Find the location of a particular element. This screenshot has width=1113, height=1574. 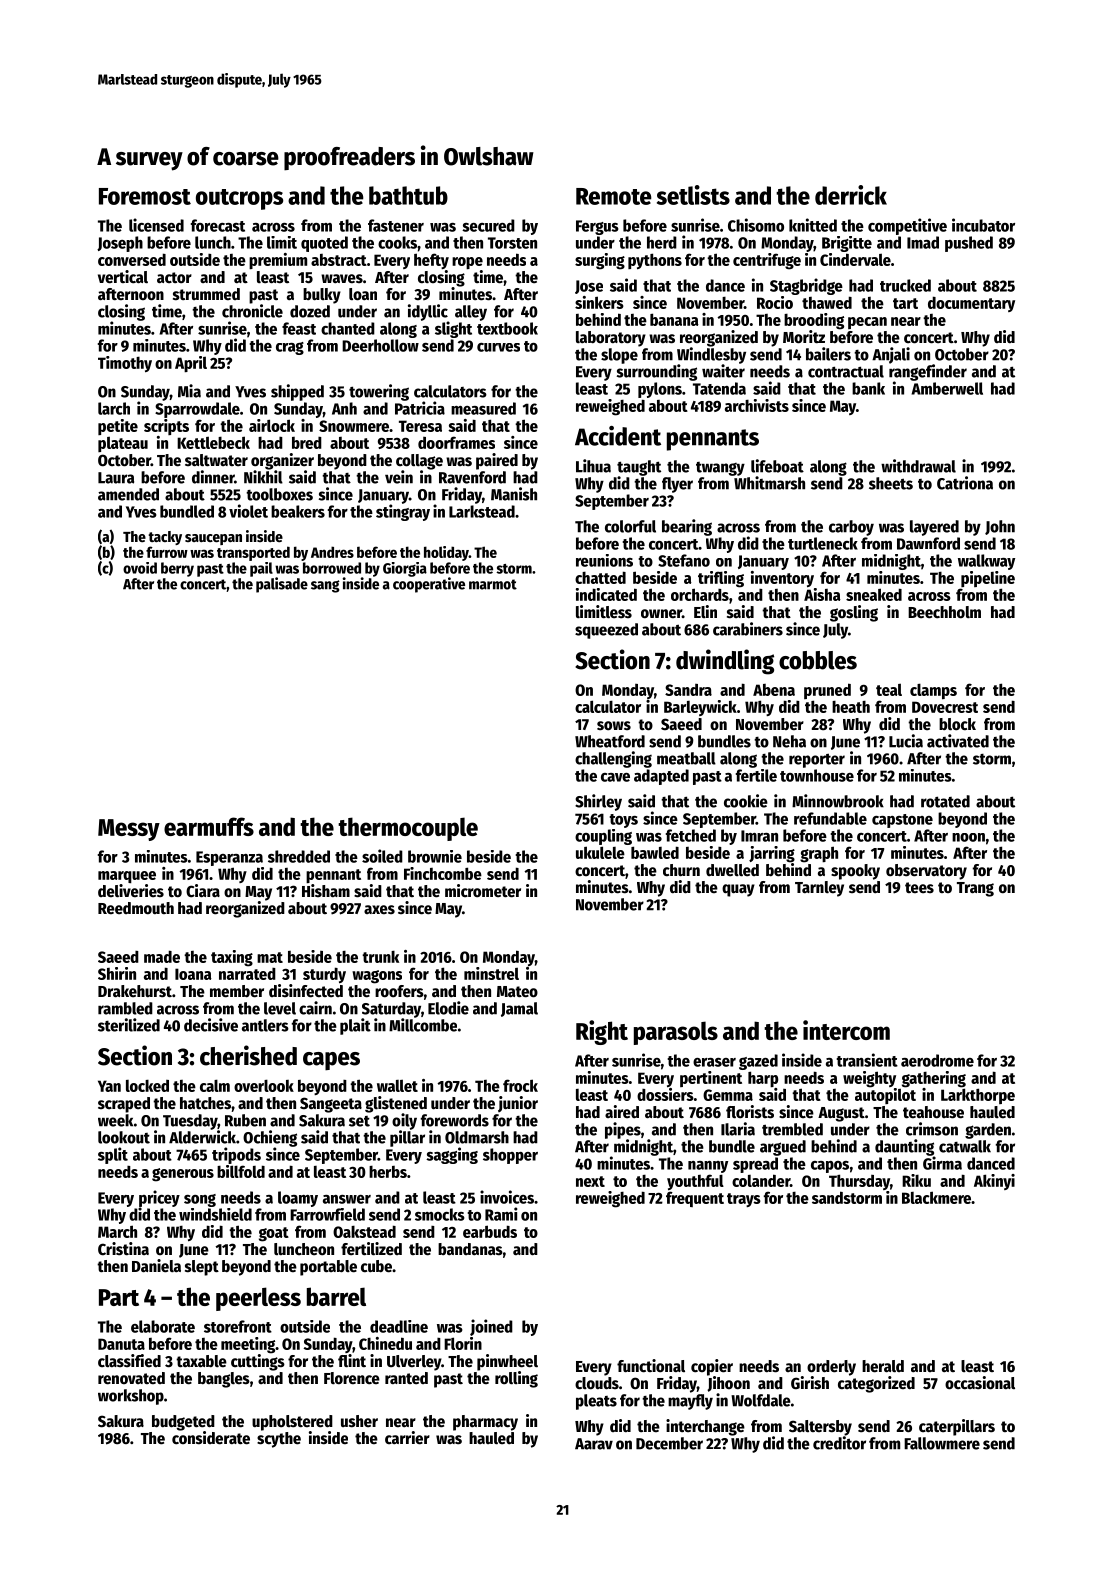

setlists is located at coordinates (693, 195).
